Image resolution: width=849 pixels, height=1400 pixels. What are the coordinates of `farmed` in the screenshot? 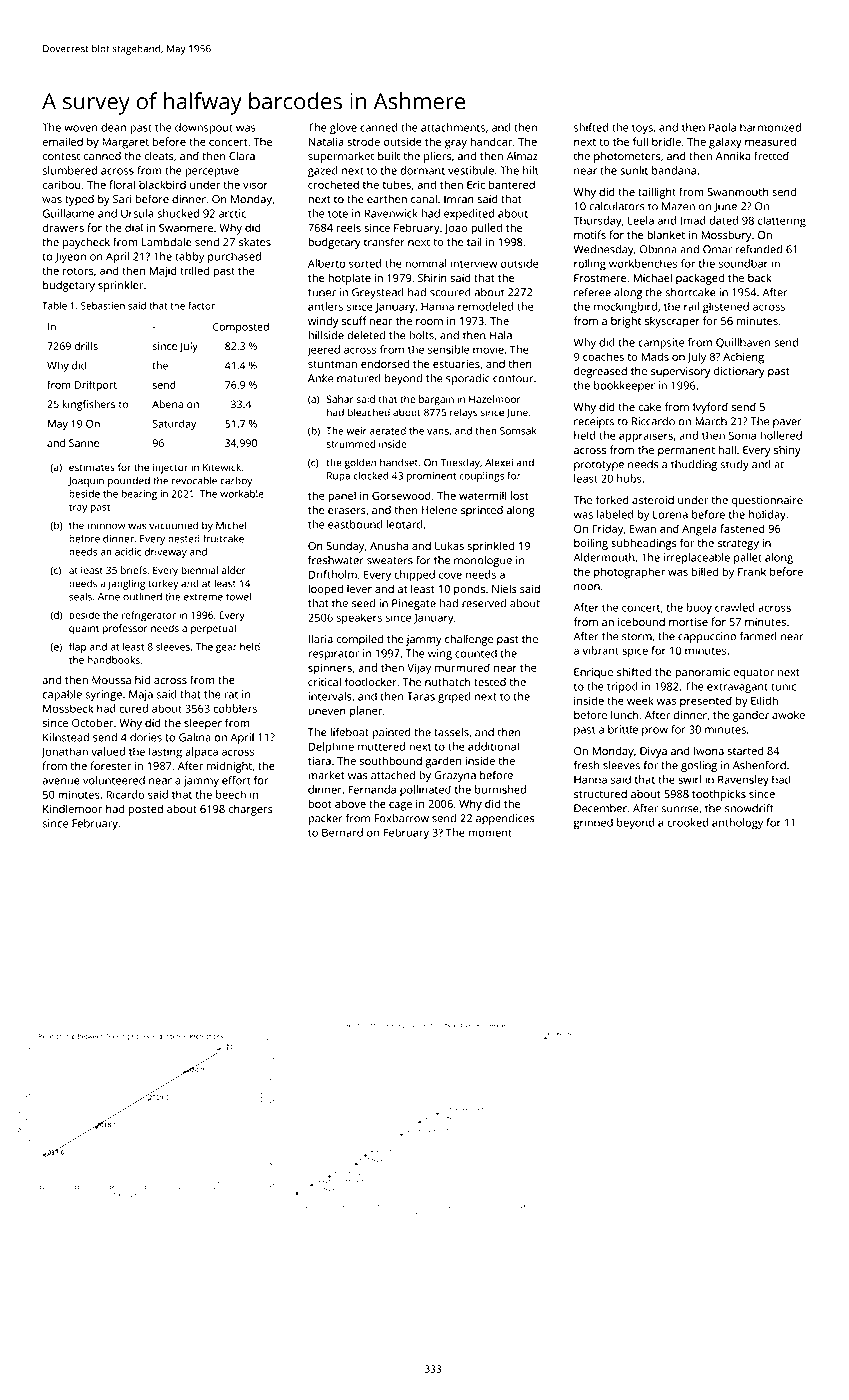 It's located at (758, 636).
